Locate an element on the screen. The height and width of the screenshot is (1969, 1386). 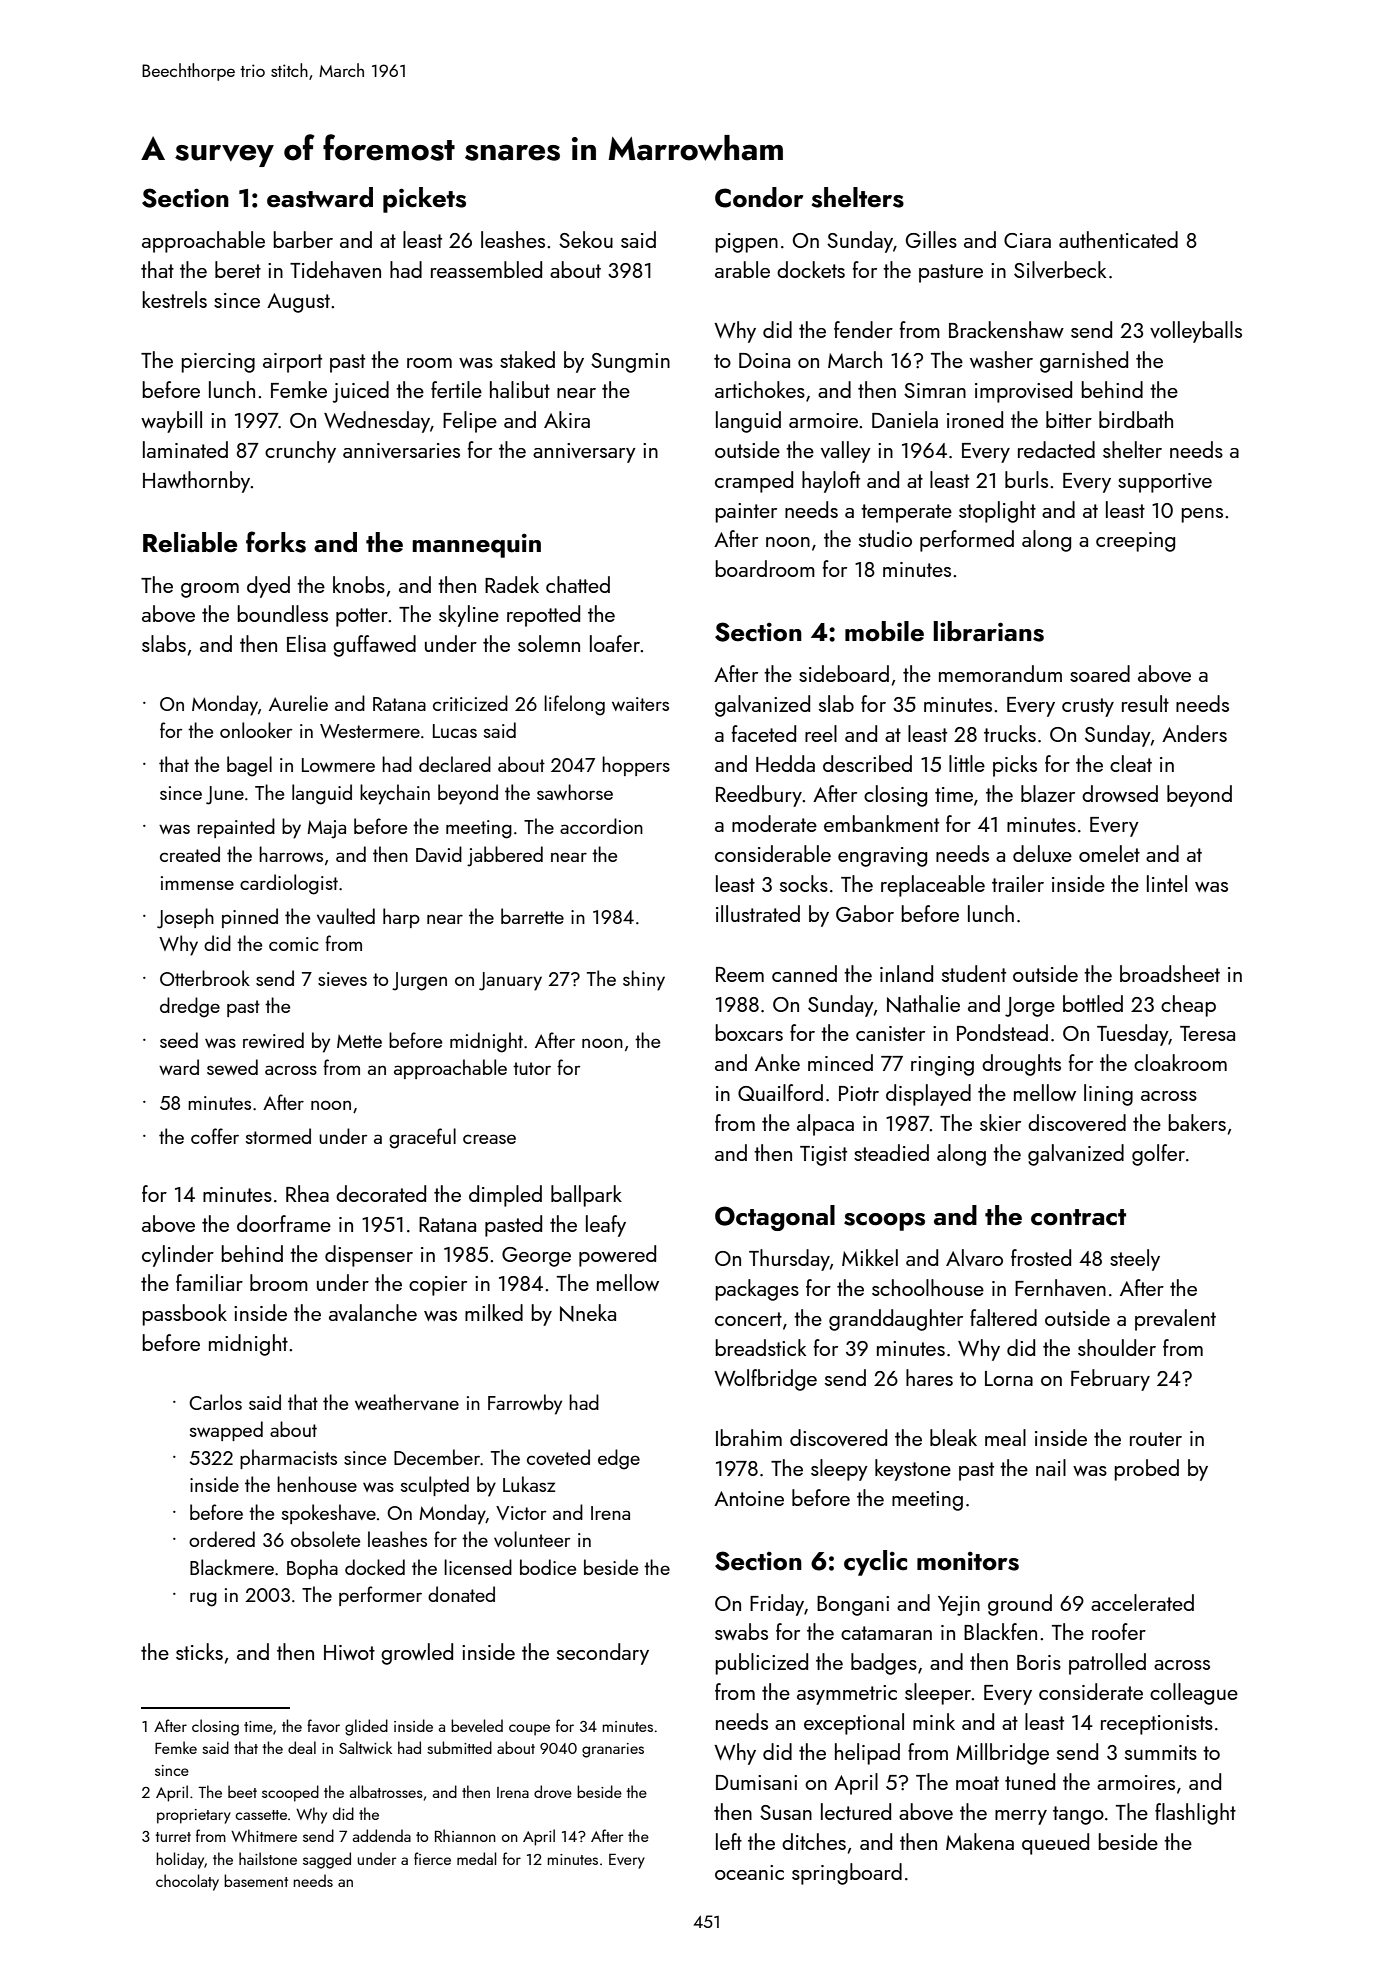
queued is located at coordinates (1055, 1844).
